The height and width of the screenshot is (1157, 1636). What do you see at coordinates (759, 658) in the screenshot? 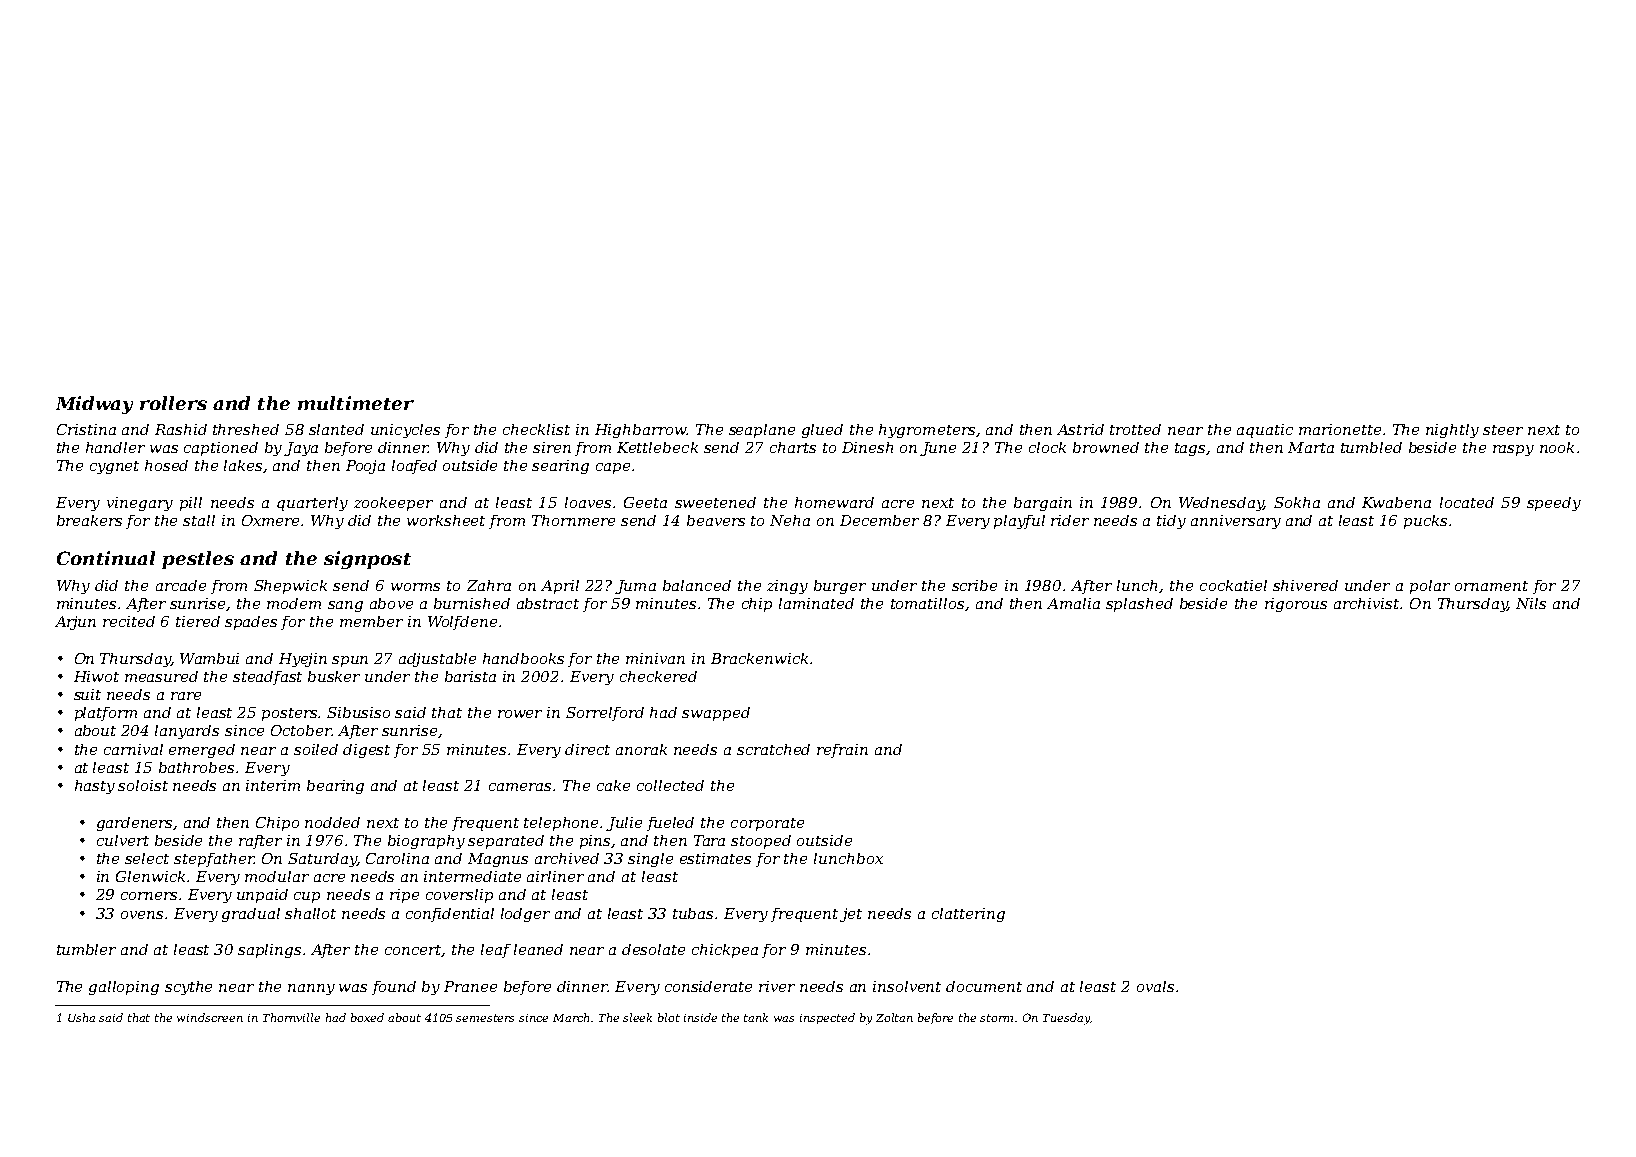
I see `Brackenwick` at bounding box center [759, 658].
